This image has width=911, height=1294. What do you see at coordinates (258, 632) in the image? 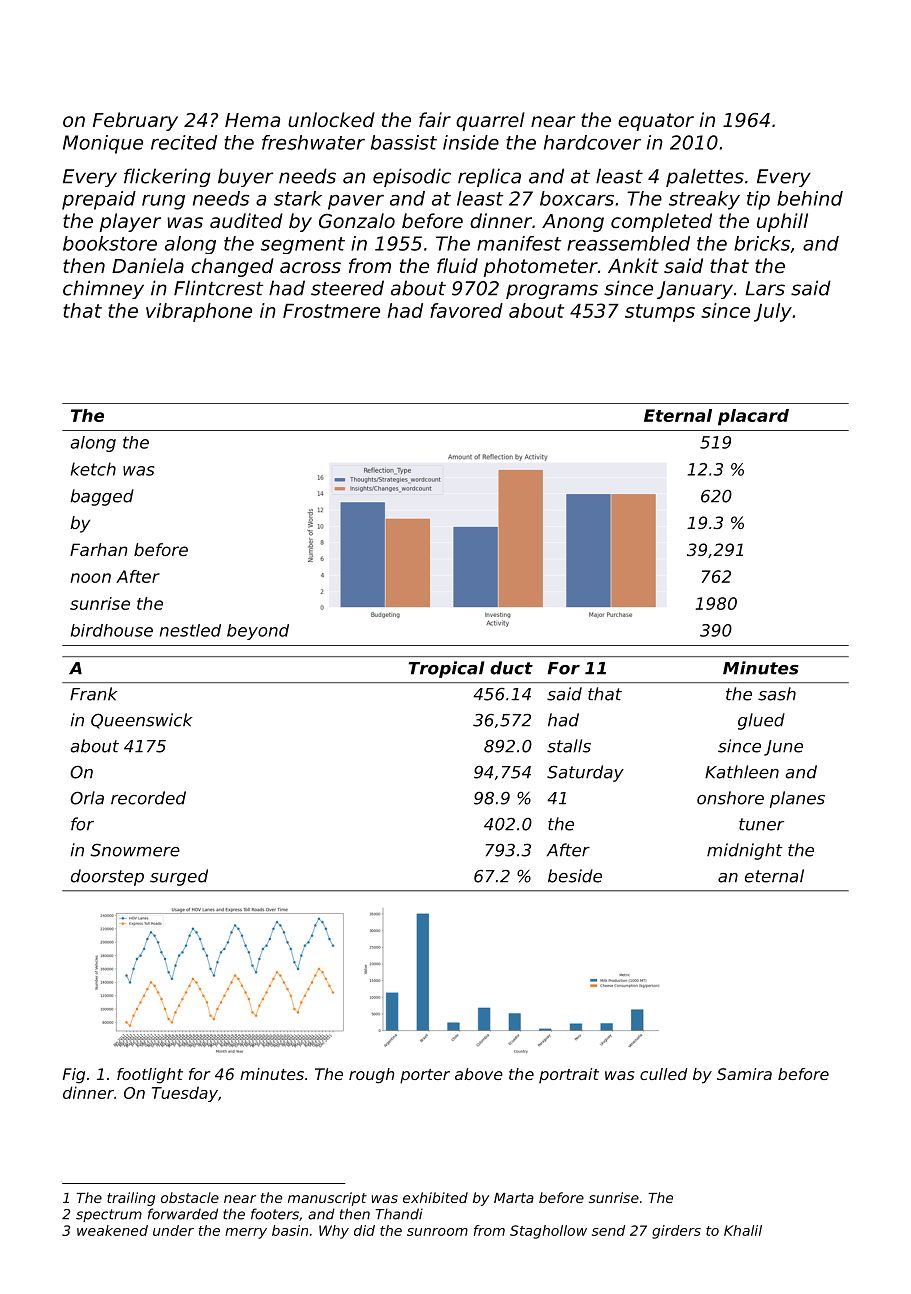
I see `beyond` at bounding box center [258, 632].
